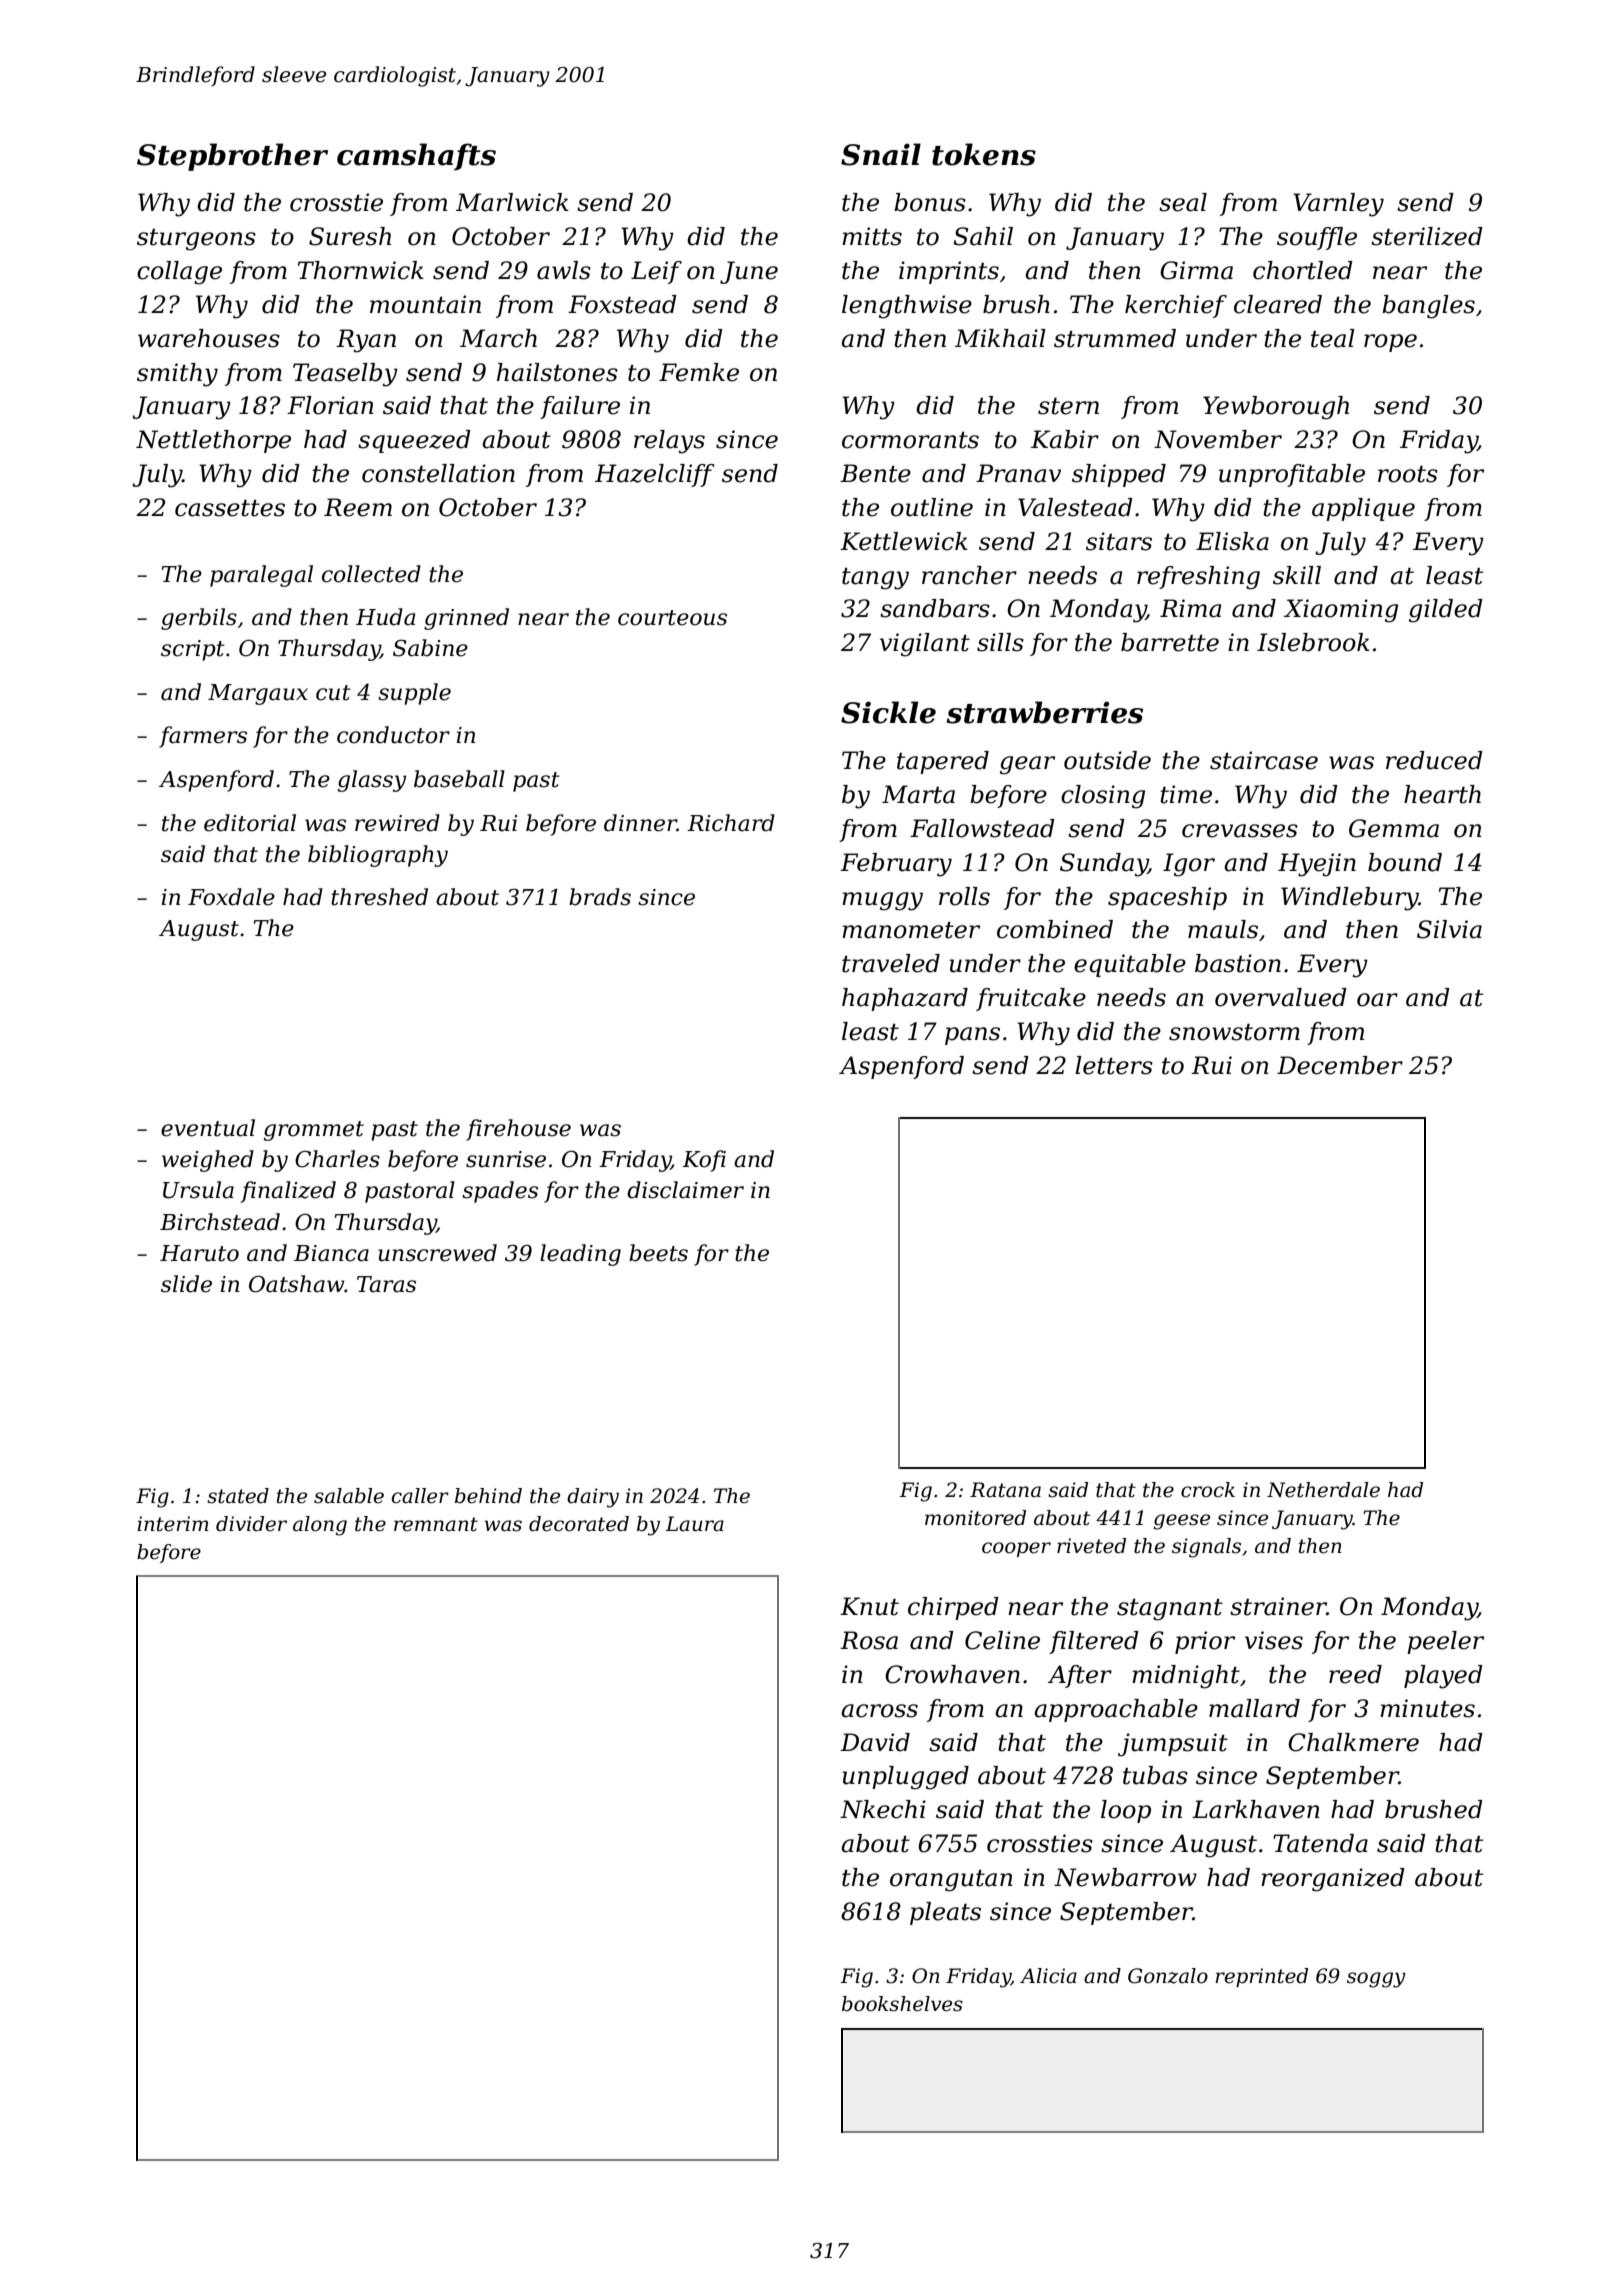 This image has height=2292, width=1620. What do you see at coordinates (1005, 1490) in the image?
I see `Ratana` at bounding box center [1005, 1490].
